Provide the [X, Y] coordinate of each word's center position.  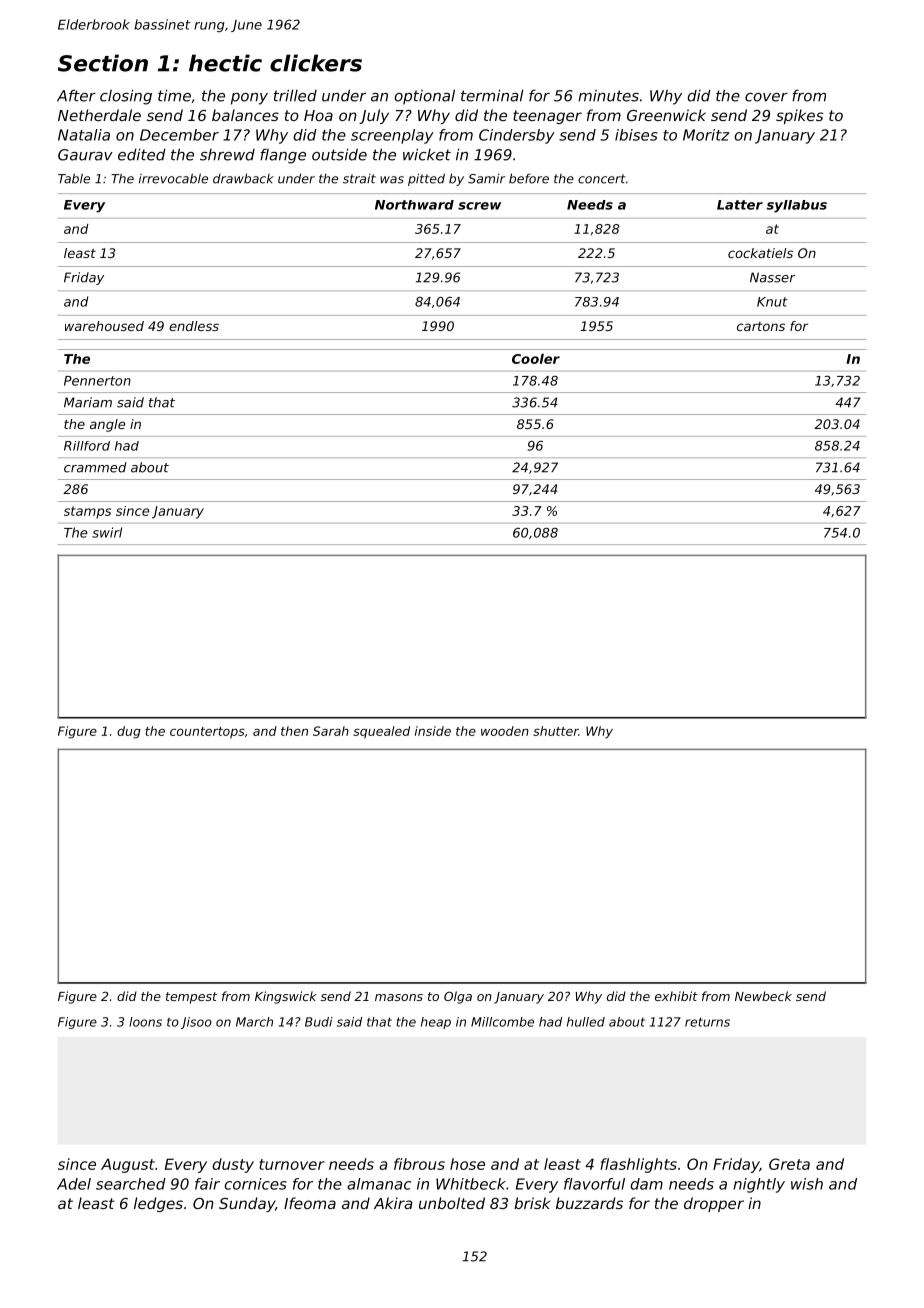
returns [707, 1022]
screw [479, 206]
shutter [555, 731]
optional [424, 97]
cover [766, 97]
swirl [107, 532]
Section [103, 63]
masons [399, 997]
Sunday [247, 1204]
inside [433, 731]
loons [145, 1022]
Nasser [772, 277]
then [294, 731]
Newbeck [763, 996]
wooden [505, 731]
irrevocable [173, 178]
